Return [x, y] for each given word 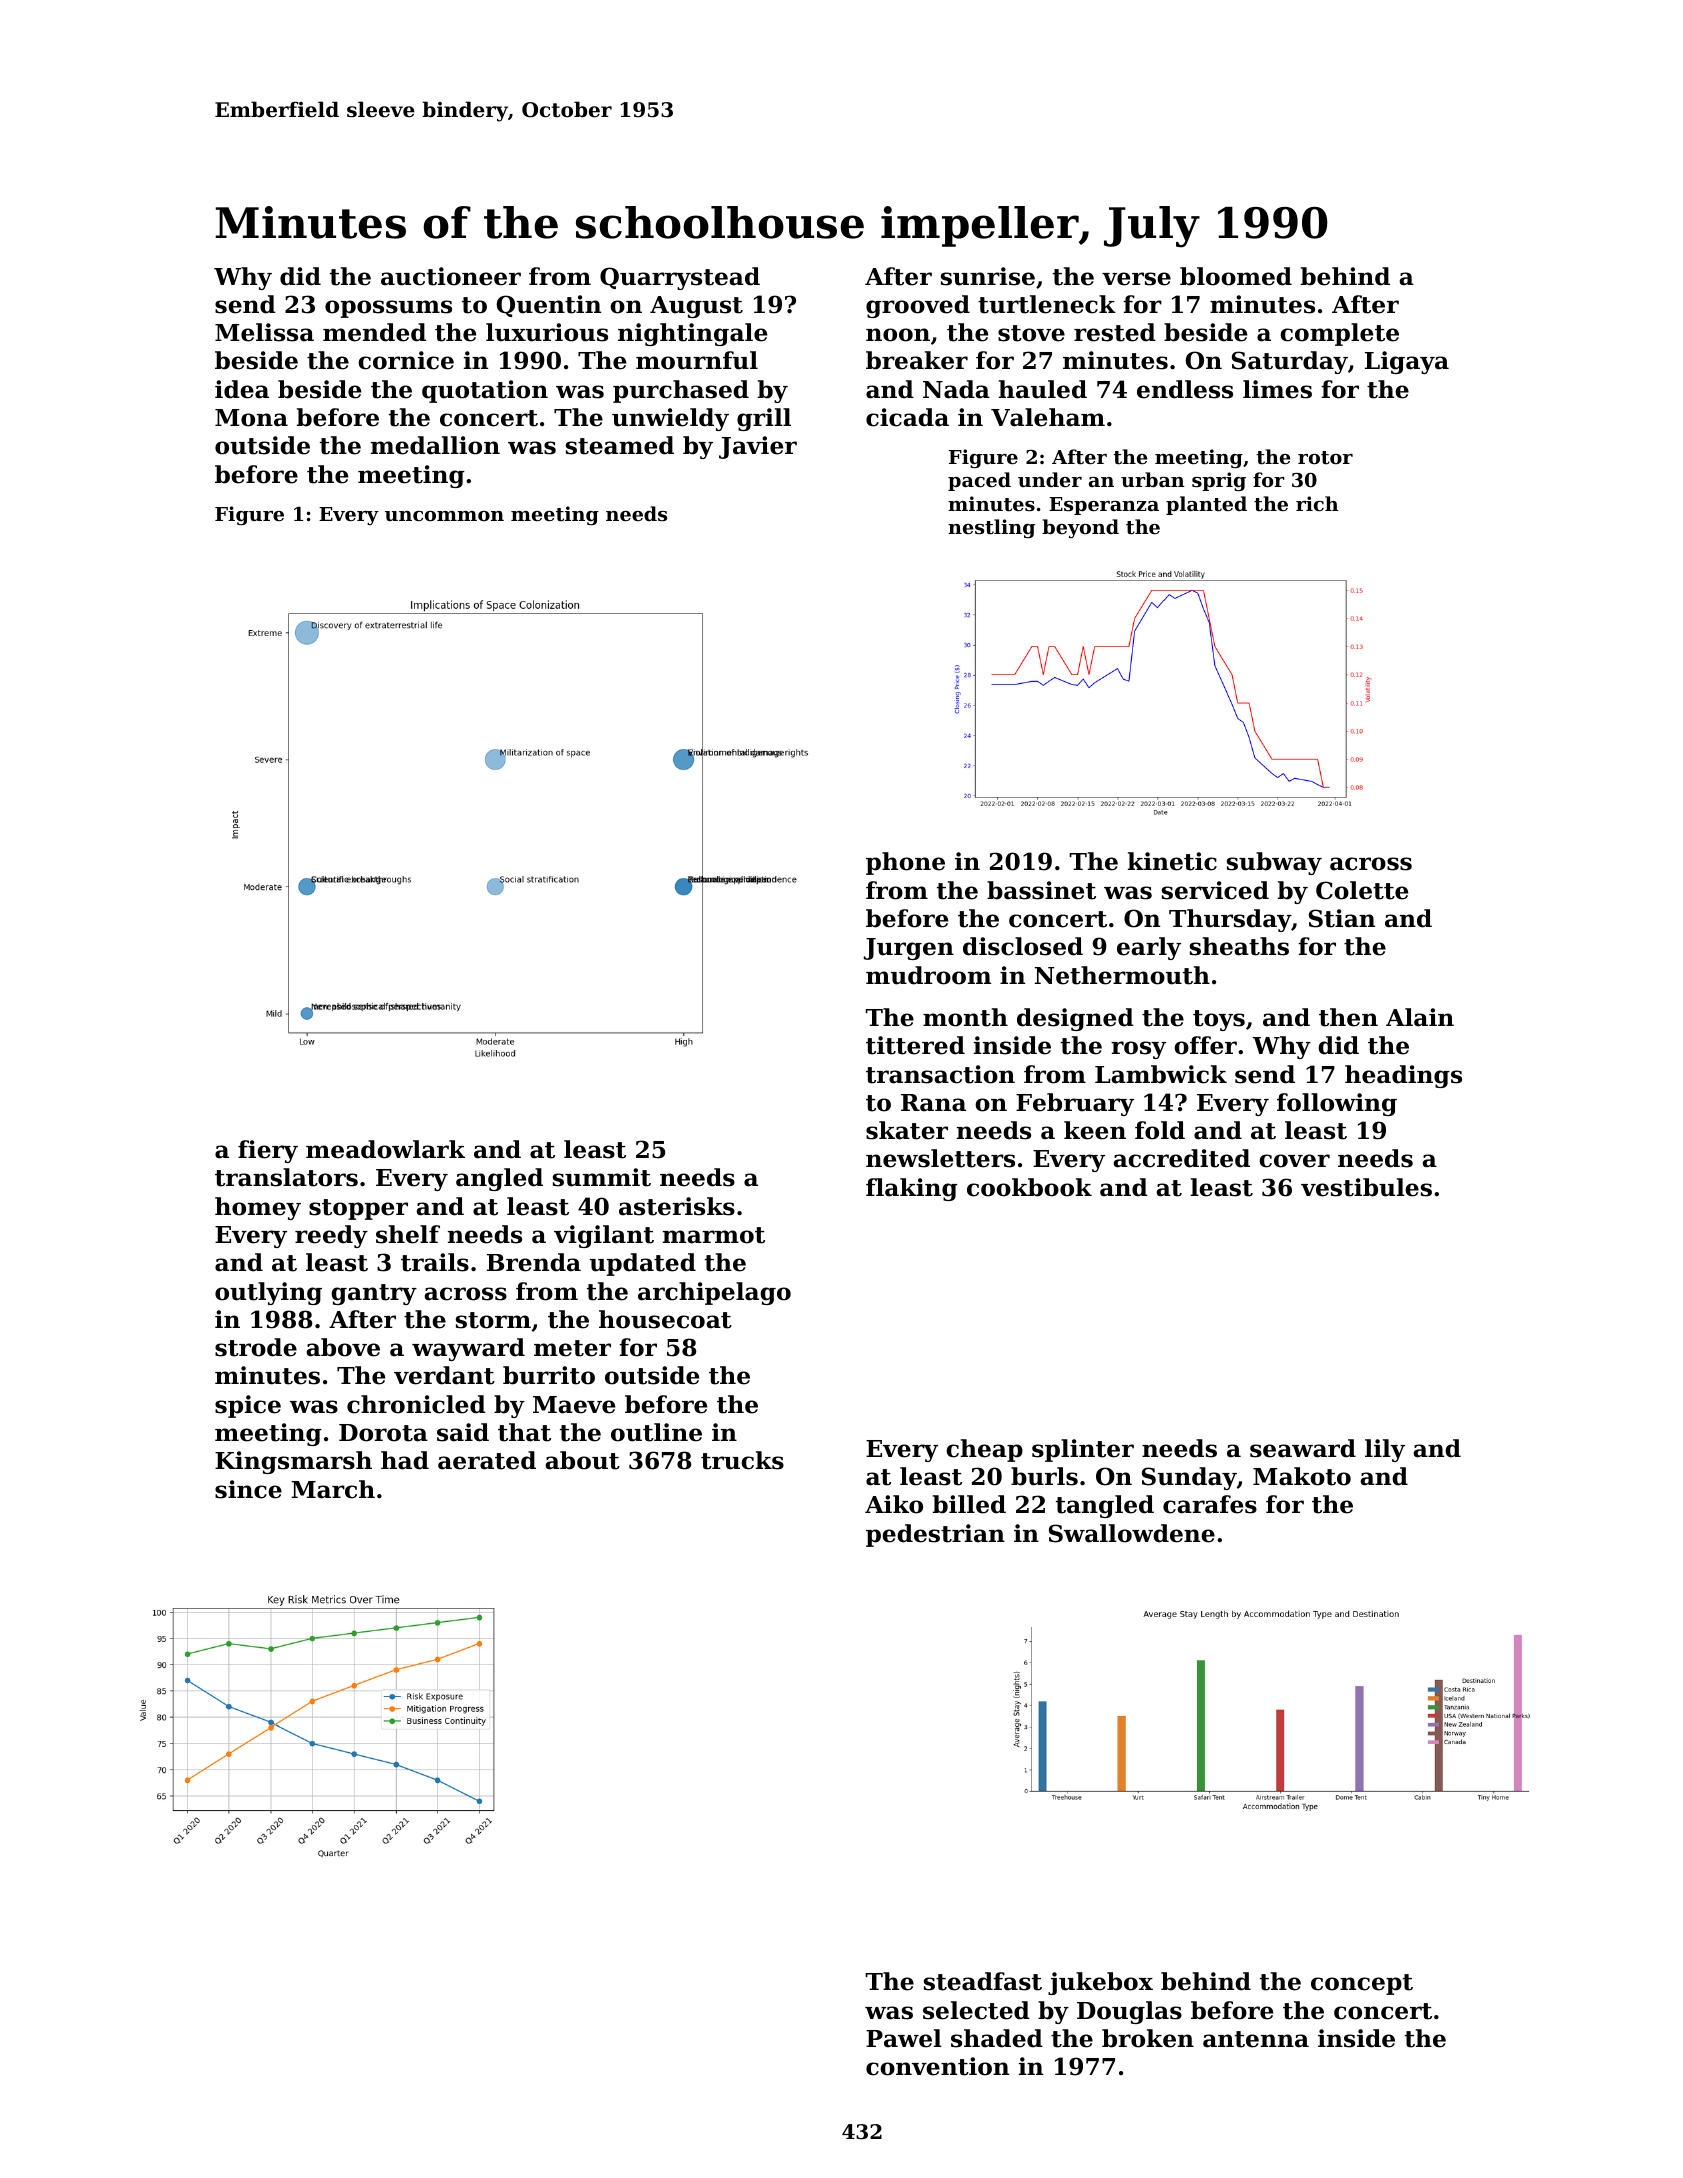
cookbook [1029, 1187]
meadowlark [385, 1149]
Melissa [264, 332]
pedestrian [935, 1535]
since [248, 1489]
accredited [1181, 1158]
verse [1136, 279]
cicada [907, 417]
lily [1385, 1450]
